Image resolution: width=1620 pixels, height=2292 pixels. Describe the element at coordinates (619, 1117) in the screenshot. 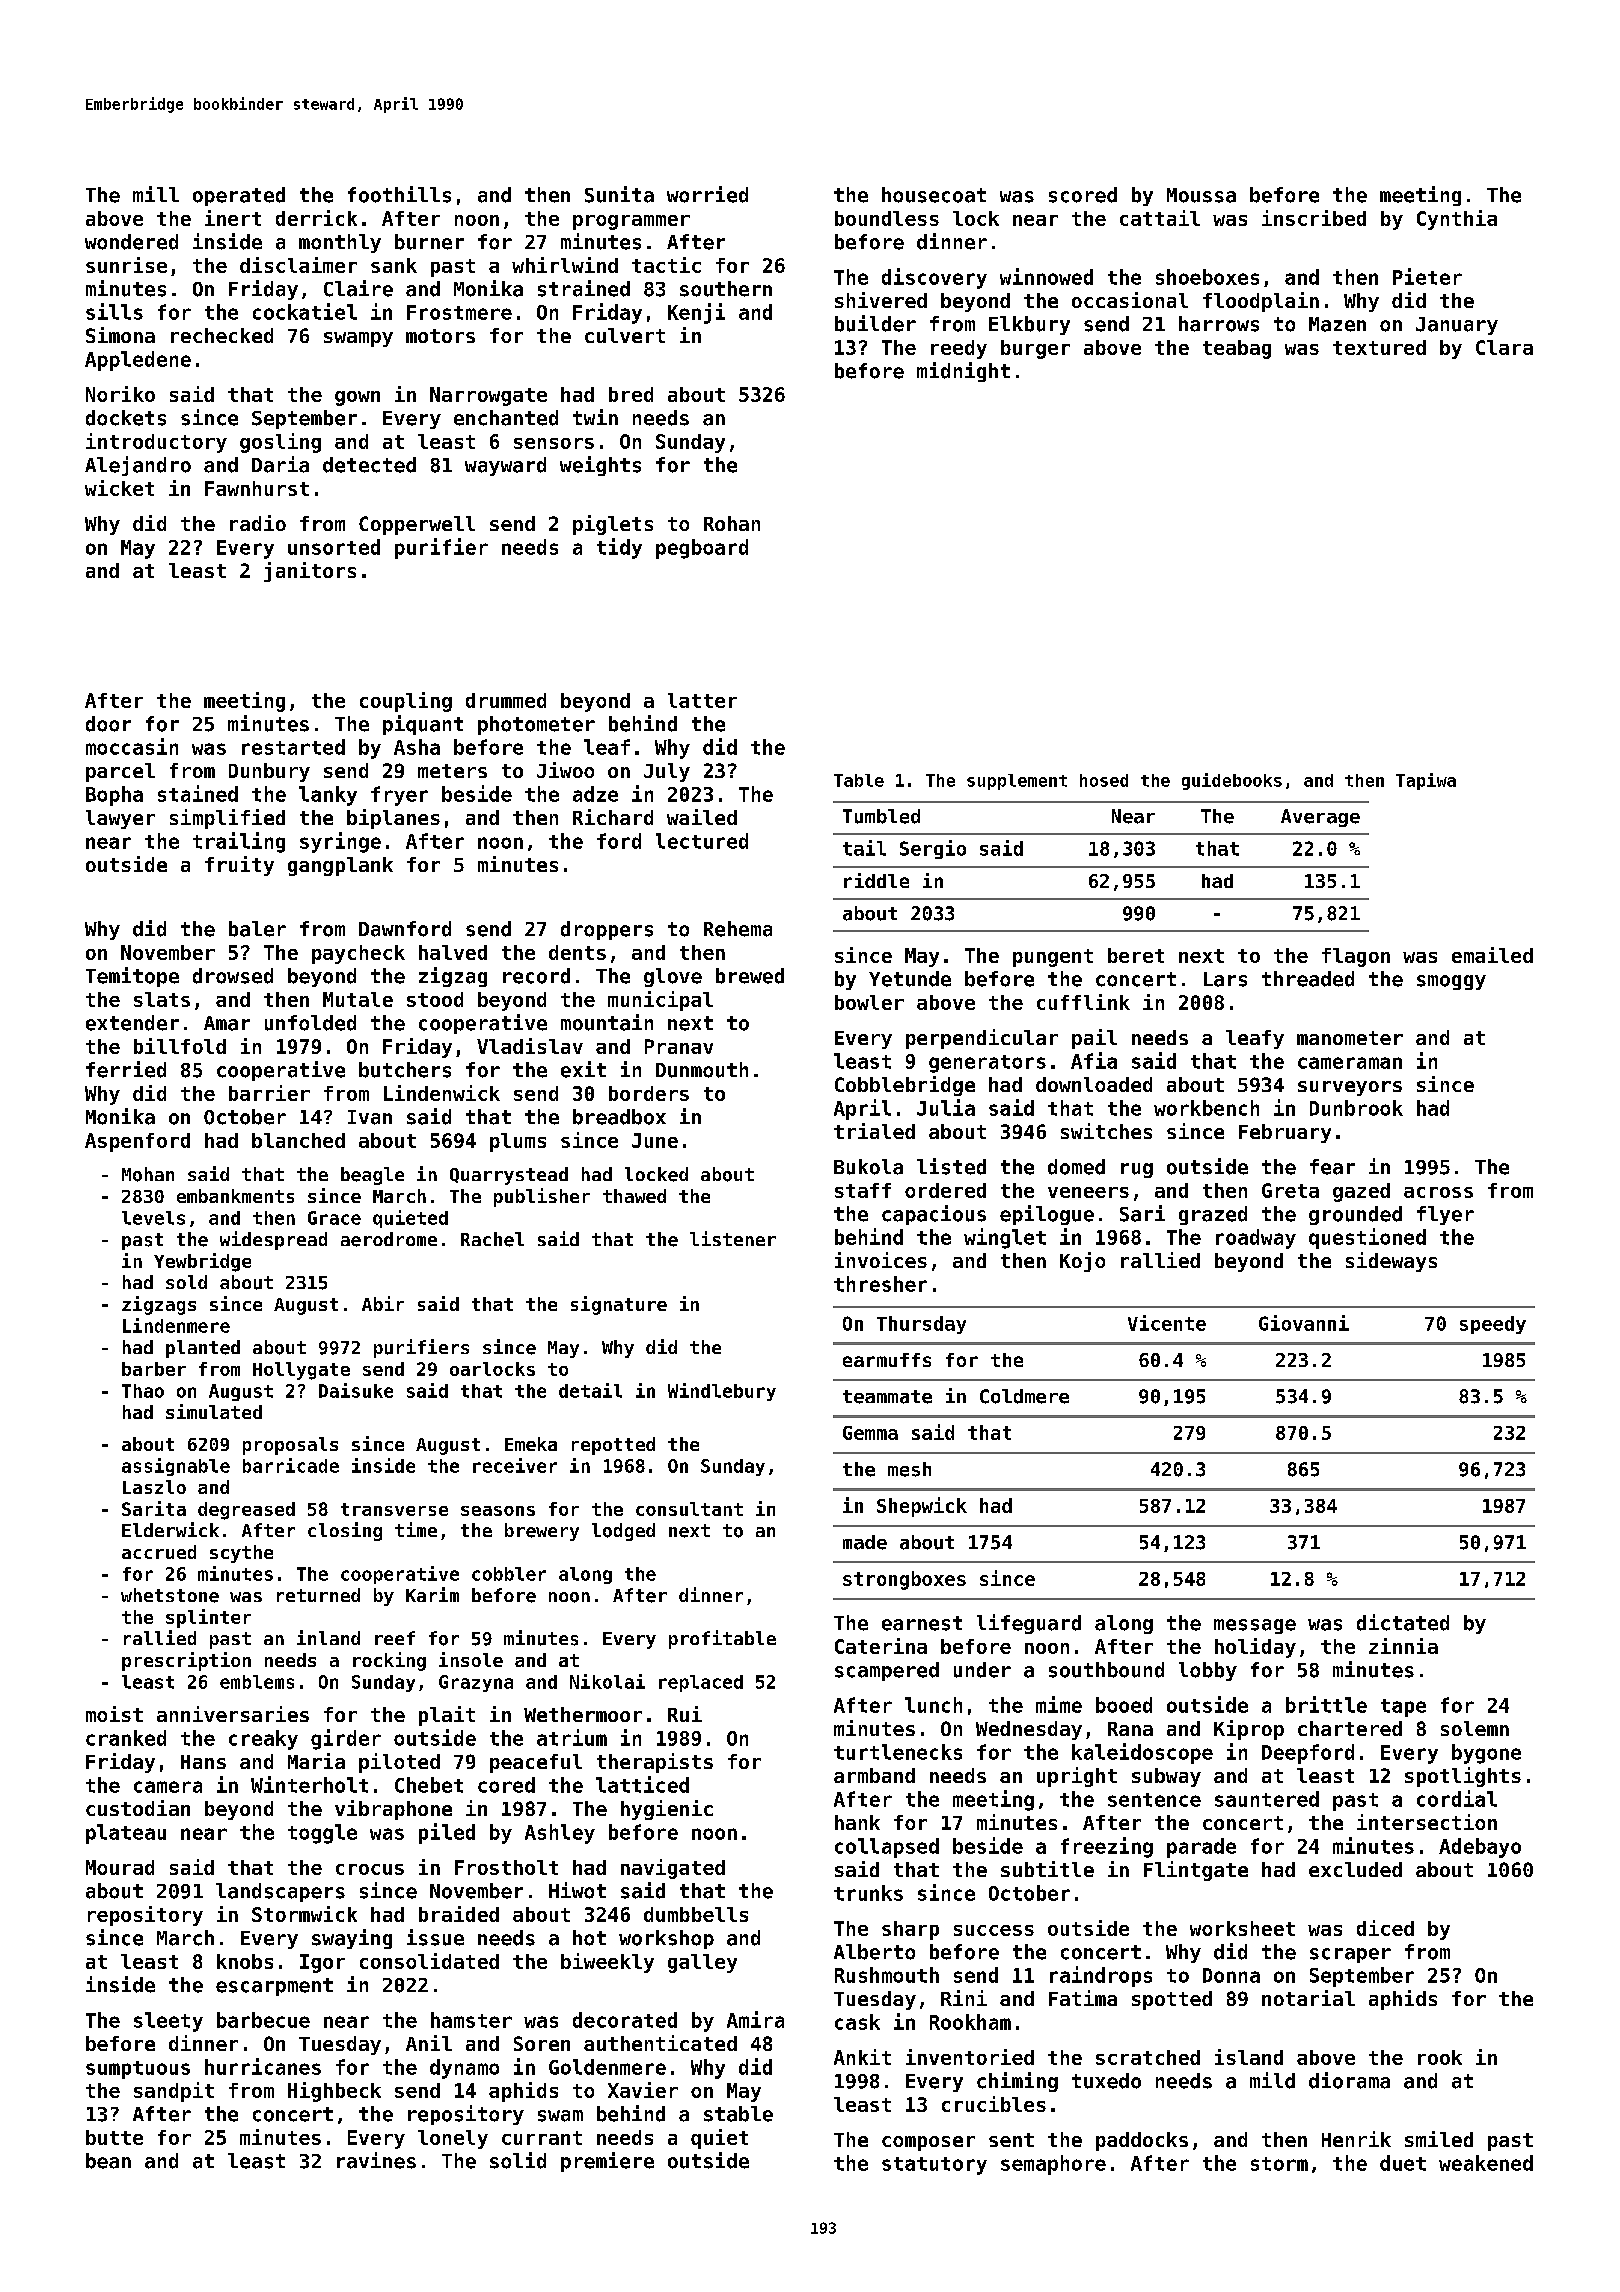

I see `breadbox` at that location.
